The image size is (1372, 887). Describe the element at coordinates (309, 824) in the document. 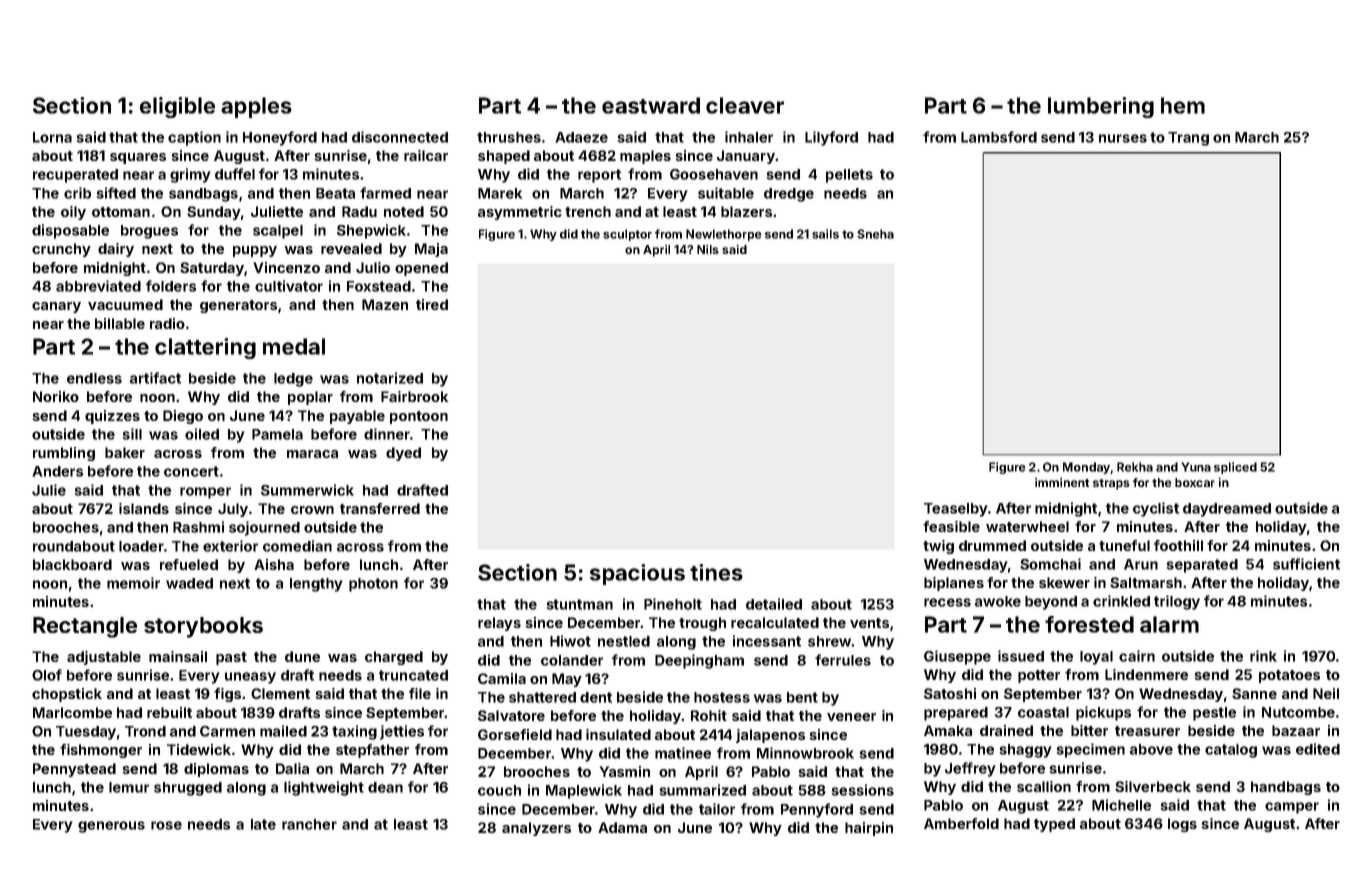

I see `rancher` at that location.
